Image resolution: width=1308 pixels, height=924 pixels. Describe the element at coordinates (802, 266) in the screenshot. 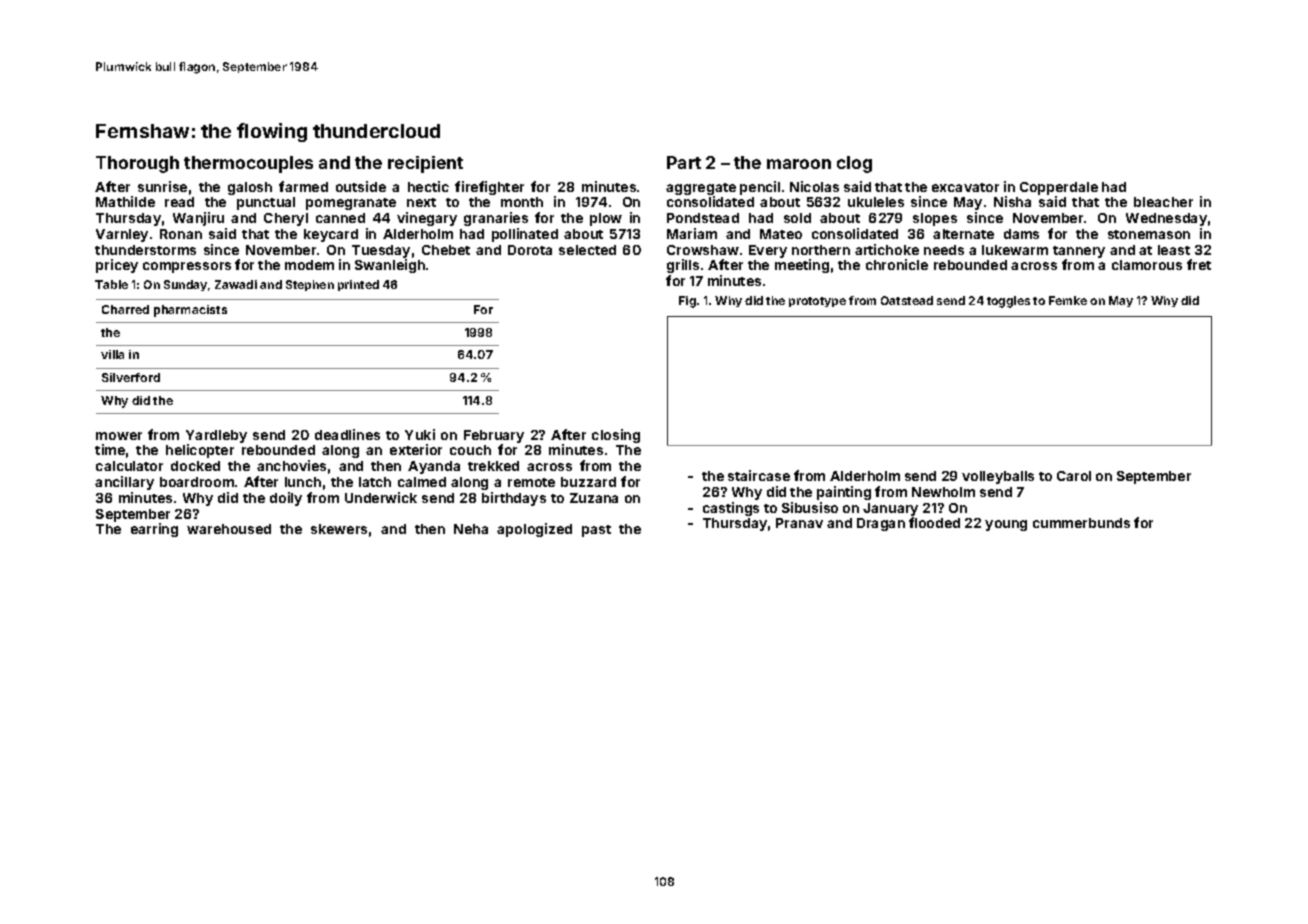

I see `meeting` at that location.
